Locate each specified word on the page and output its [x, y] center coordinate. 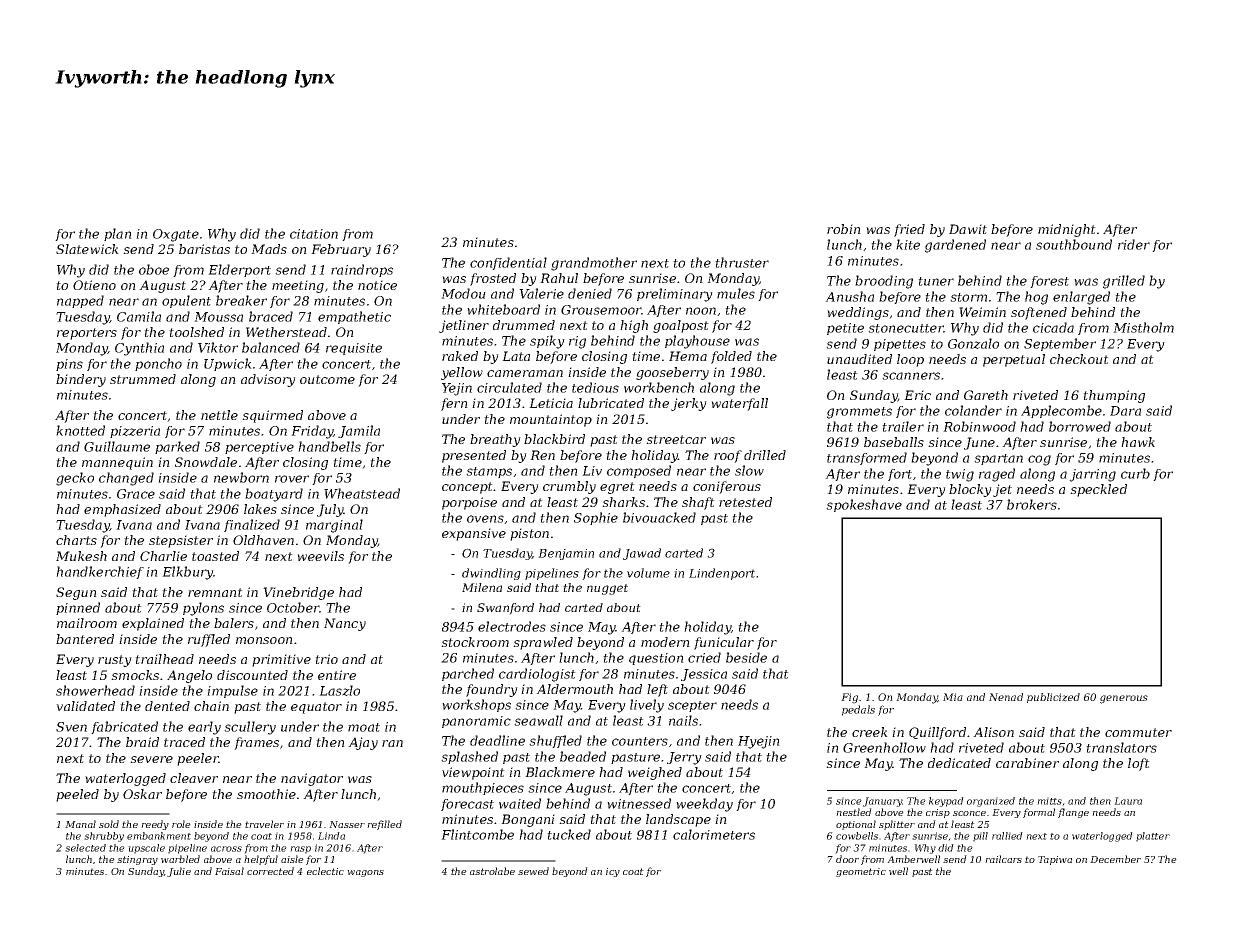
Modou [463, 293]
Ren [542, 455]
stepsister [181, 541]
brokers [1032, 504]
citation [314, 234]
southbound [1074, 244]
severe [151, 759]
